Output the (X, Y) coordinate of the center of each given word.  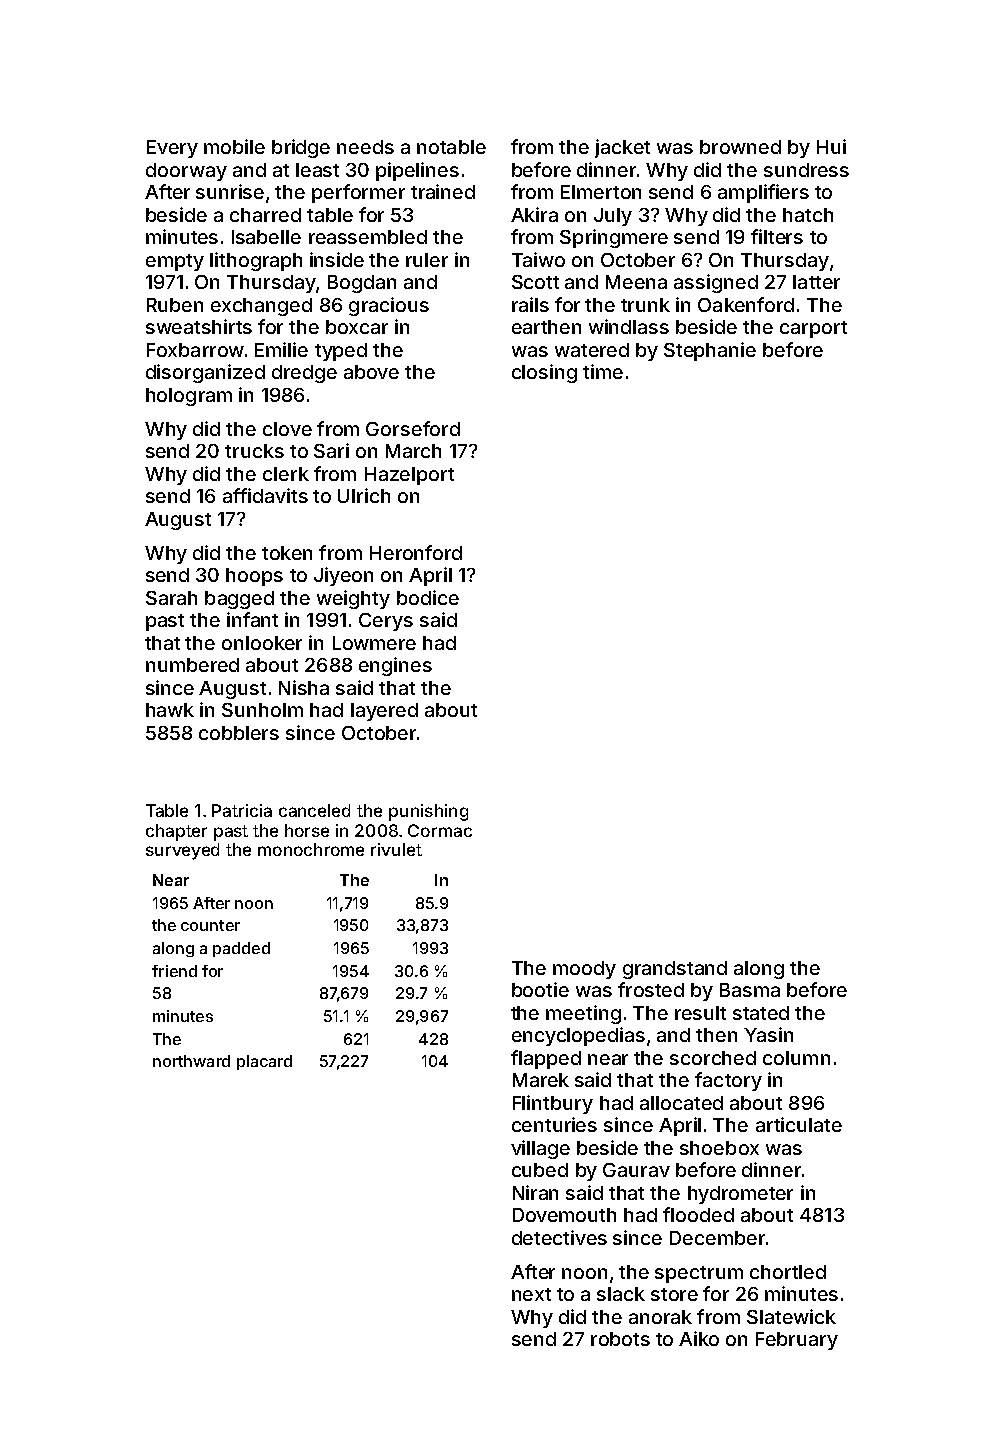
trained (443, 191)
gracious (389, 306)
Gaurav (636, 1170)
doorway (186, 172)
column (796, 1058)
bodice (428, 597)
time (603, 371)
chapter (176, 832)
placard (264, 1062)
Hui (831, 146)
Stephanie (710, 351)
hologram (189, 397)
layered (384, 712)
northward (191, 1061)
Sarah (171, 598)
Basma (750, 990)
